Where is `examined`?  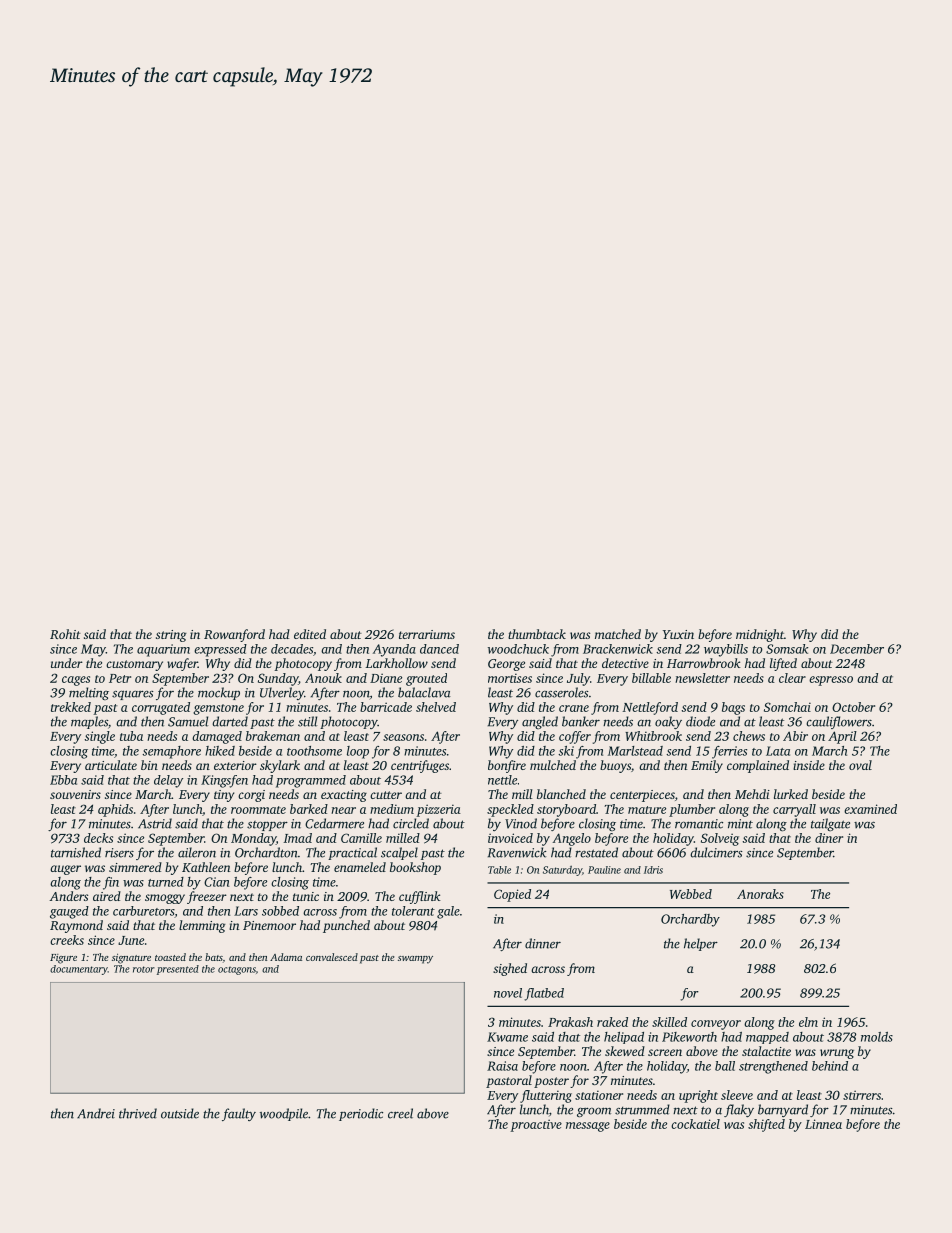 examined is located at coordinates (870, 809).
